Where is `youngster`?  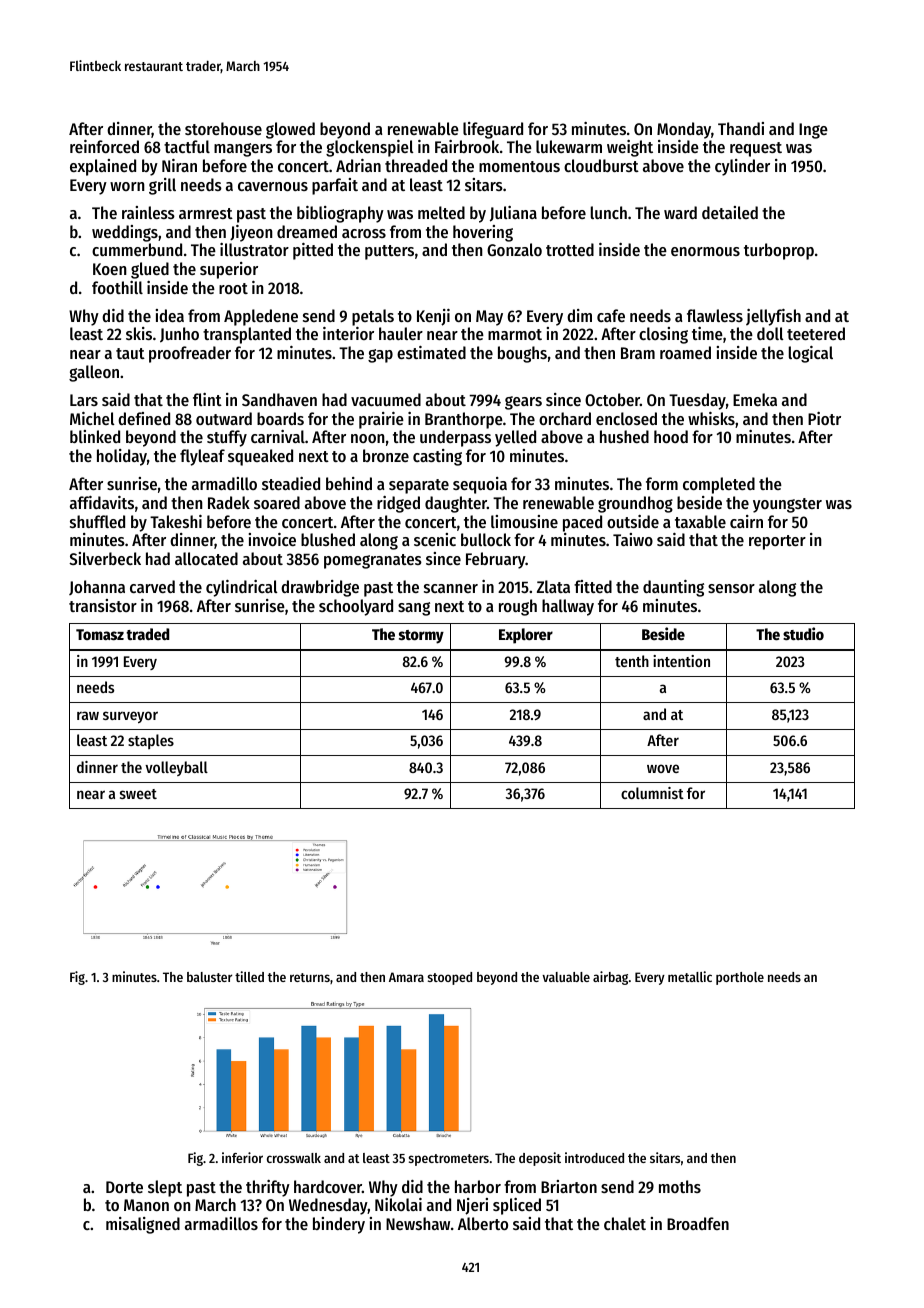
youngster is located at coordinates (787, 505).
